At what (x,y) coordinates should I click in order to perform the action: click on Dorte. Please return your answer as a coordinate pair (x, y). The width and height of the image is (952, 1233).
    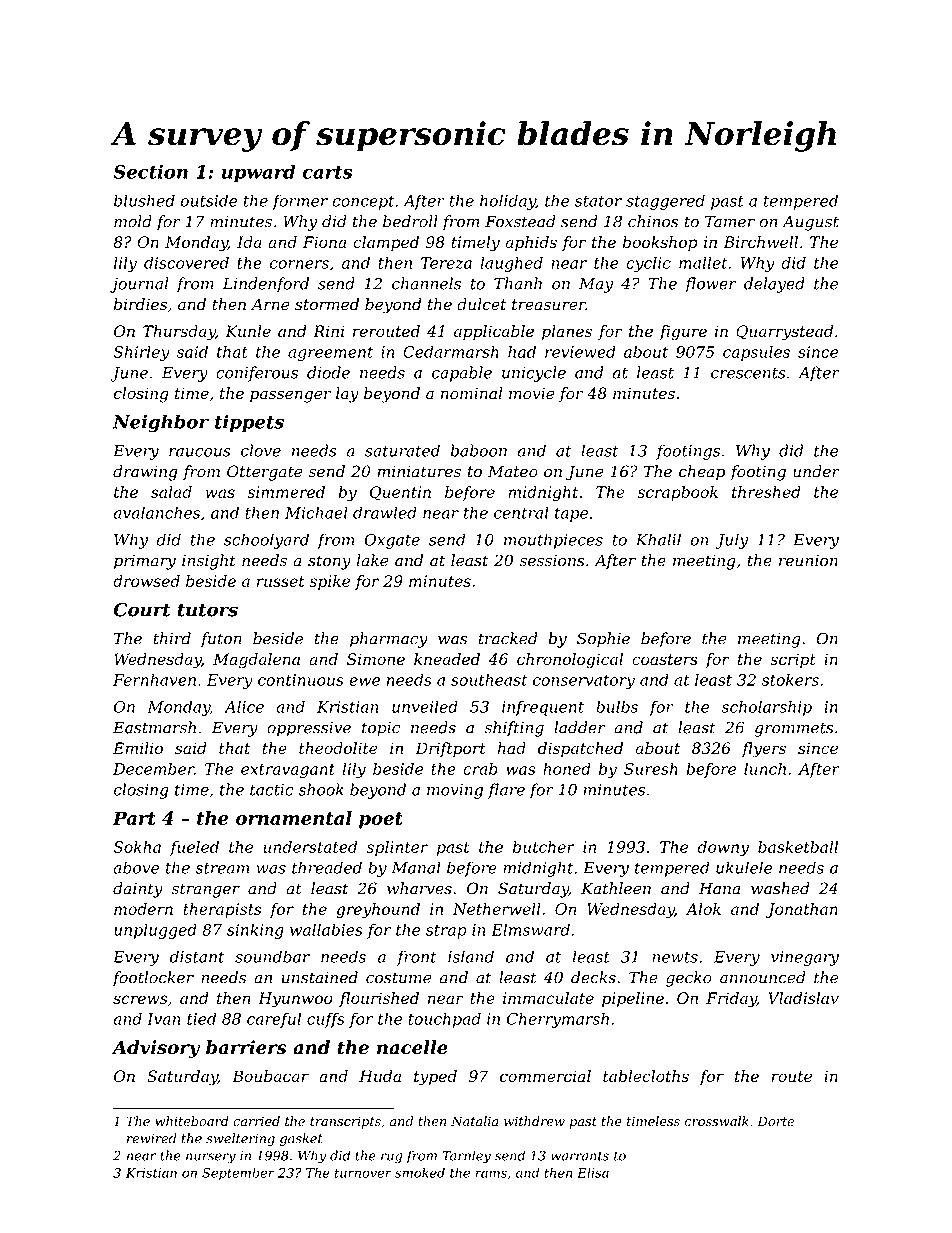
    Looking at the image, I should click on (775, 1121).
